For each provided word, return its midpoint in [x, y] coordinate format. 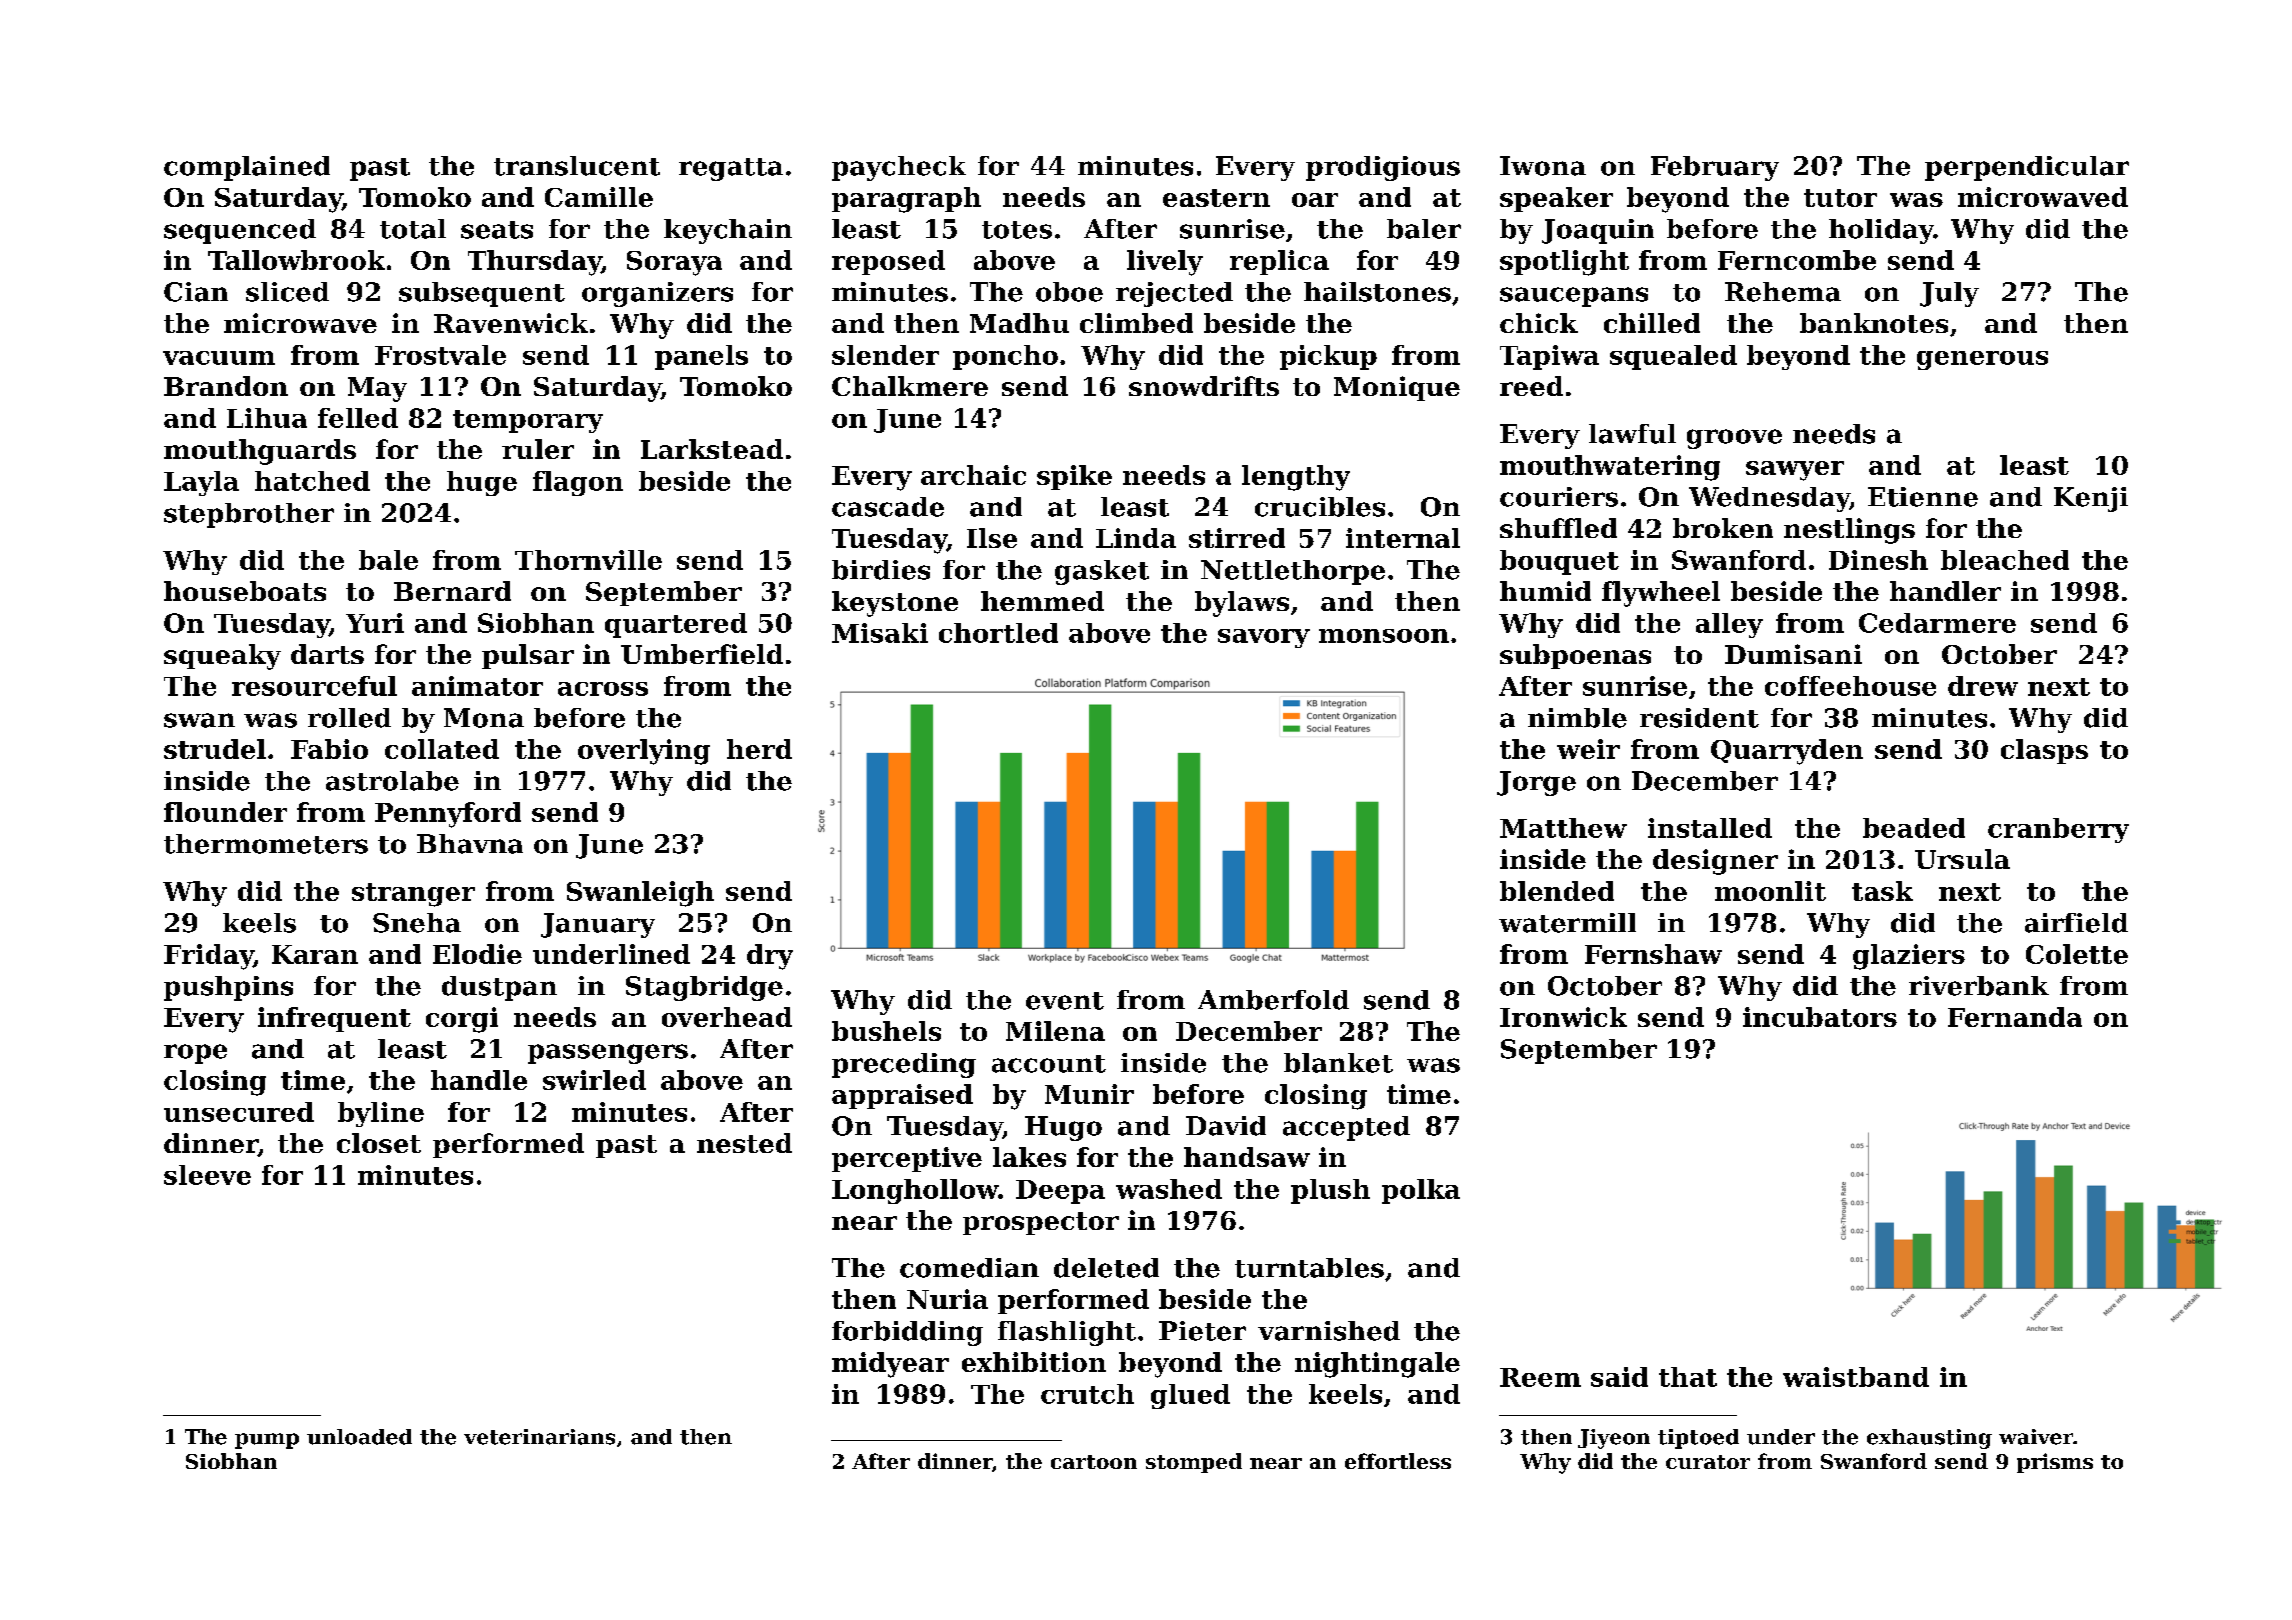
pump [267, 1441]
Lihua [267, 418]
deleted [1106, 1268]
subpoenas [1575, 656]
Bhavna [470, 844]
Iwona [1543, 166]
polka [1421, 1191]
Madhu [1019, 323]
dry [770, 957]
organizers [657, 294]
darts [327, 654]
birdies [881, 570]
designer [1715, 862]
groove [1734, 439]
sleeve [207, 1175]
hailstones [1377, 292]
